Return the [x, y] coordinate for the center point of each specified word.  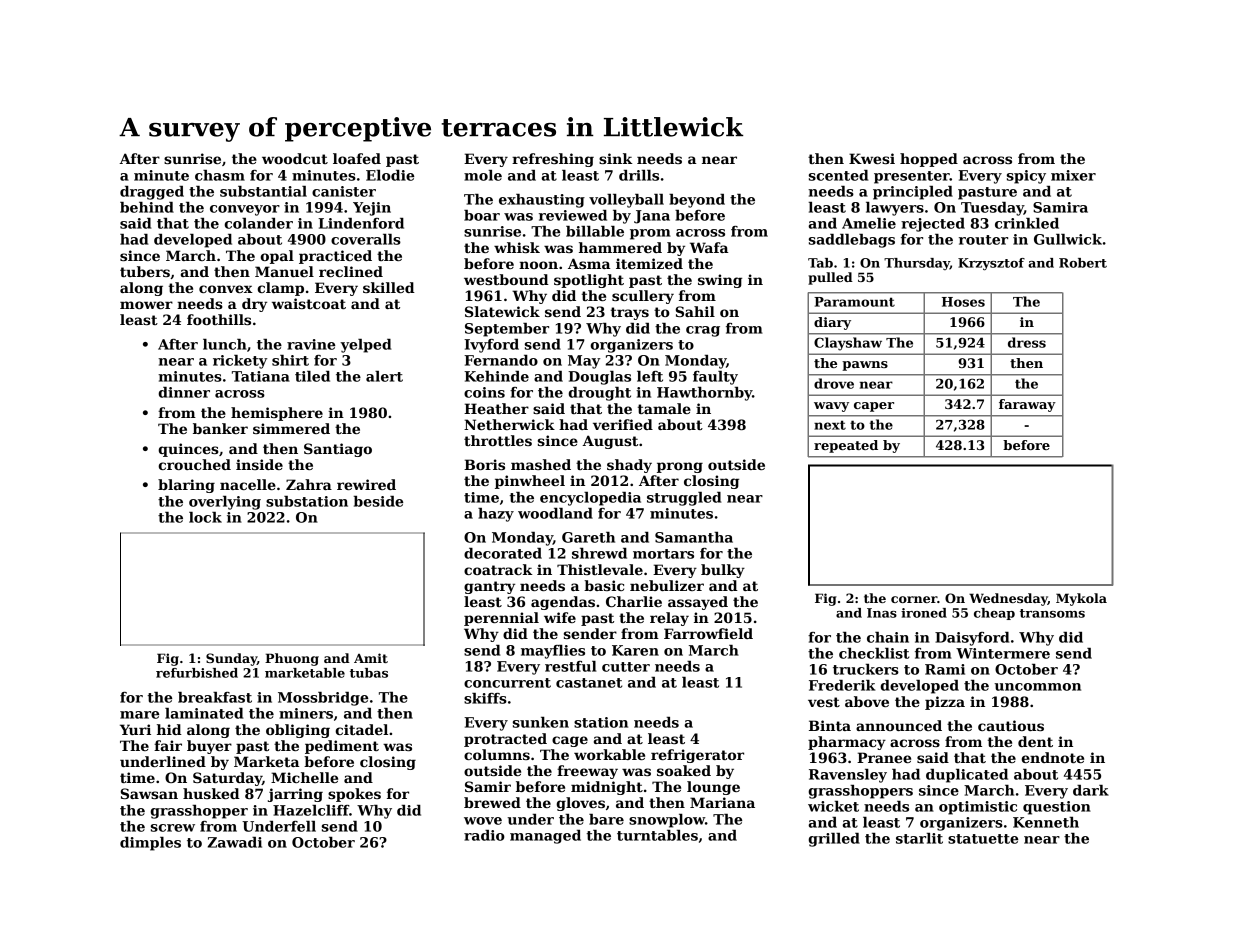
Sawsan [149, 793]
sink [616, 158]
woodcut [295, 158]
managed [545, 837]
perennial [501, 619]
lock [205, 517]
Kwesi [872, 158]
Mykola [1081, 599]
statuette [983, 839]
